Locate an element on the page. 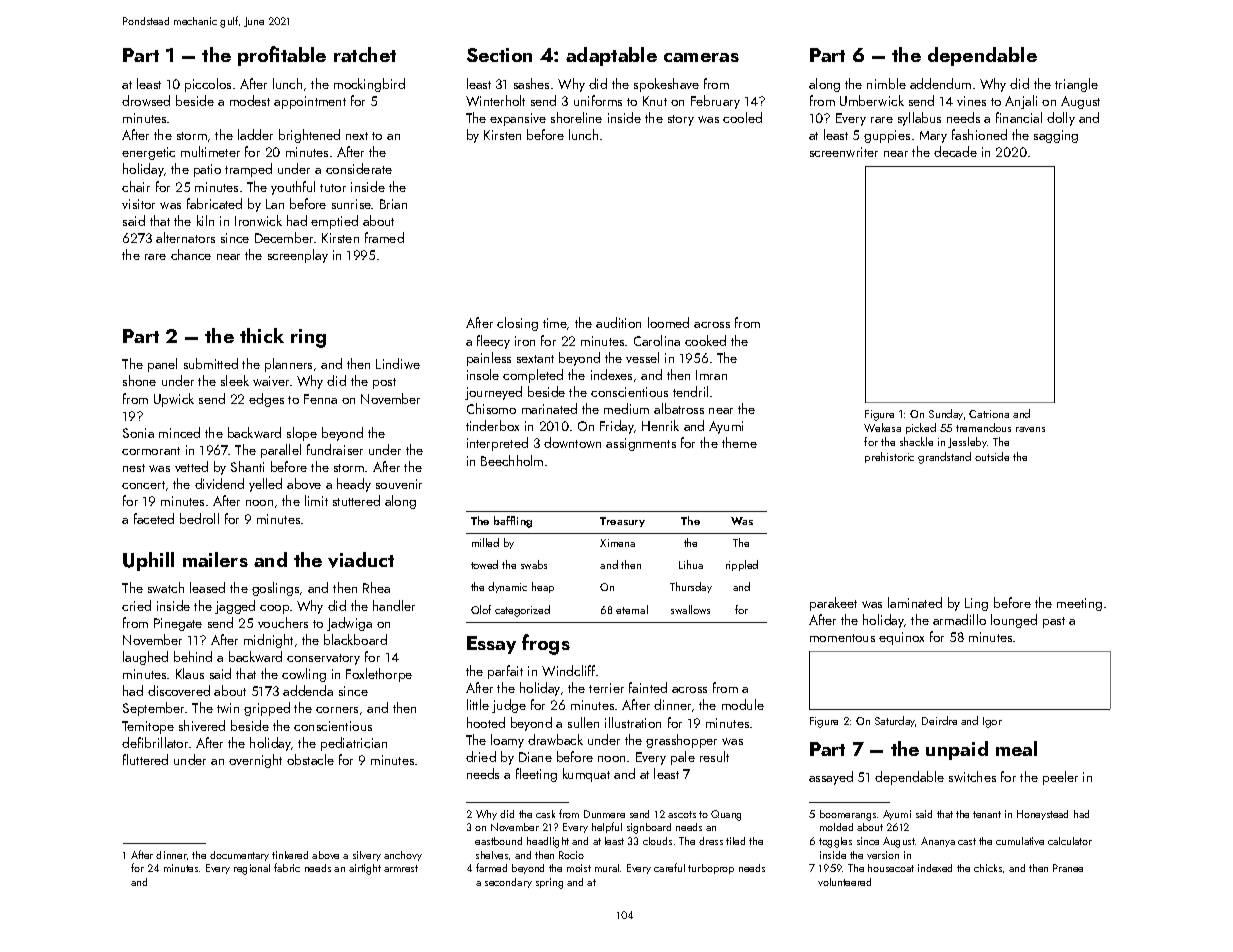 This page has height=952, width=1233. Catriona is located at coordinates (989, 414).
